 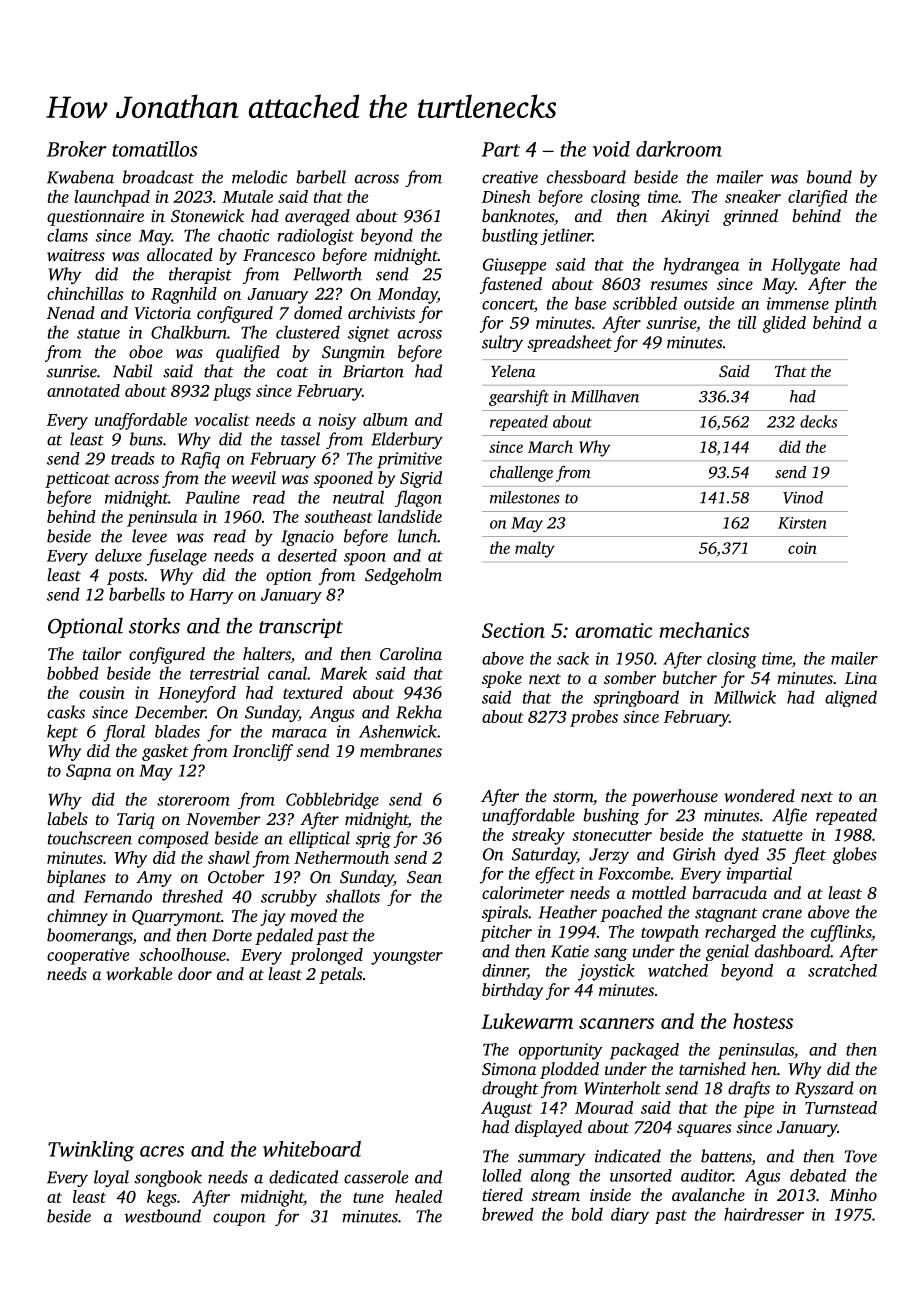 I want to click on Broker, so click(x=77, y=149).
